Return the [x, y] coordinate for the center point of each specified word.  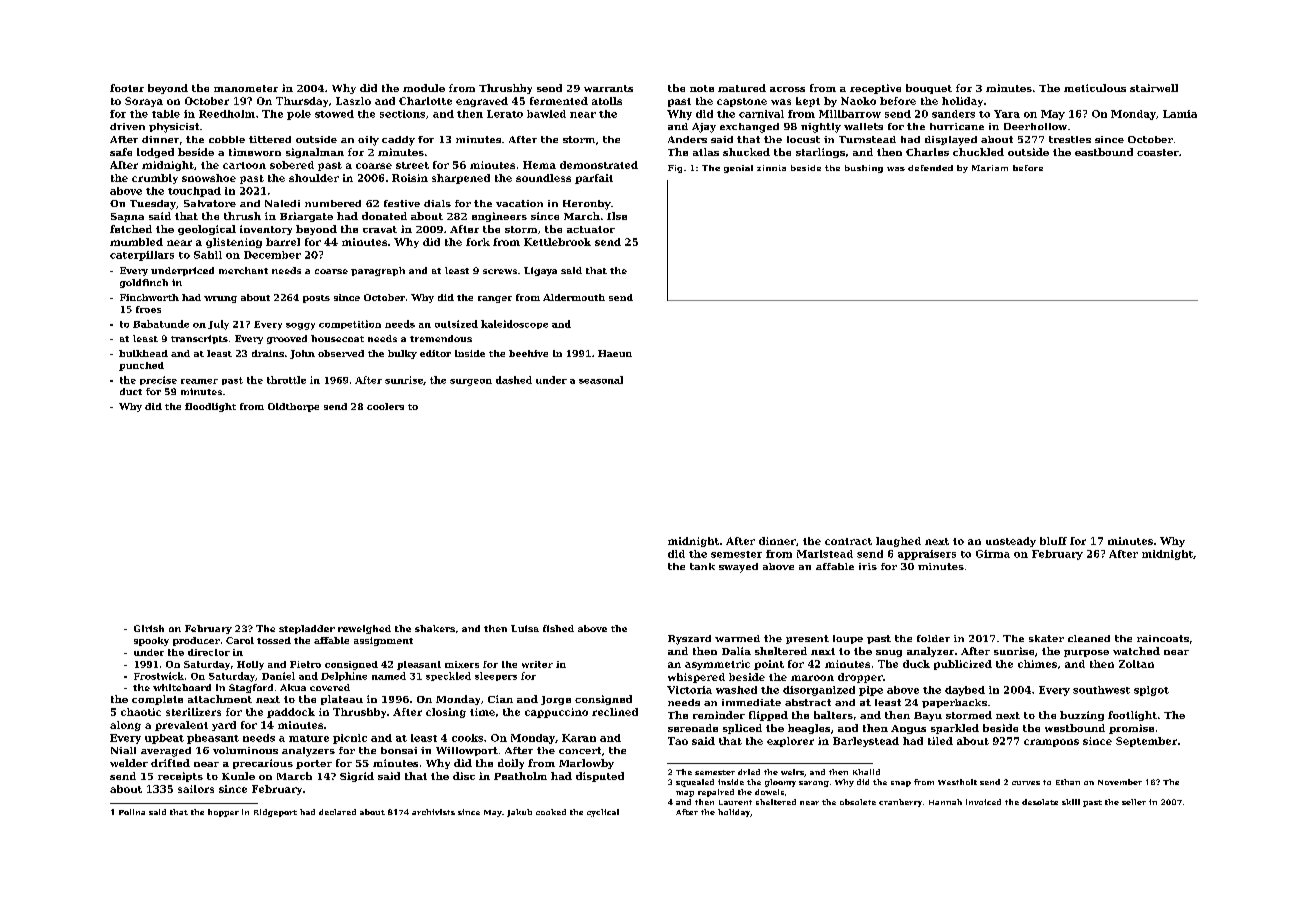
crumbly [155, 179]
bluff [1053, 541]
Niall [123, 750]
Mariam [990, 168]
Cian [500, 699]
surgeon [471, 382]
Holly [250, 665]
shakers [435, 628]
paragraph [378, 271]
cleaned [1089, 638]
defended [930, 168]
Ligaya [540, 271]
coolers [385, 406]
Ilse [617, 216]
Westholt [957, 782]
